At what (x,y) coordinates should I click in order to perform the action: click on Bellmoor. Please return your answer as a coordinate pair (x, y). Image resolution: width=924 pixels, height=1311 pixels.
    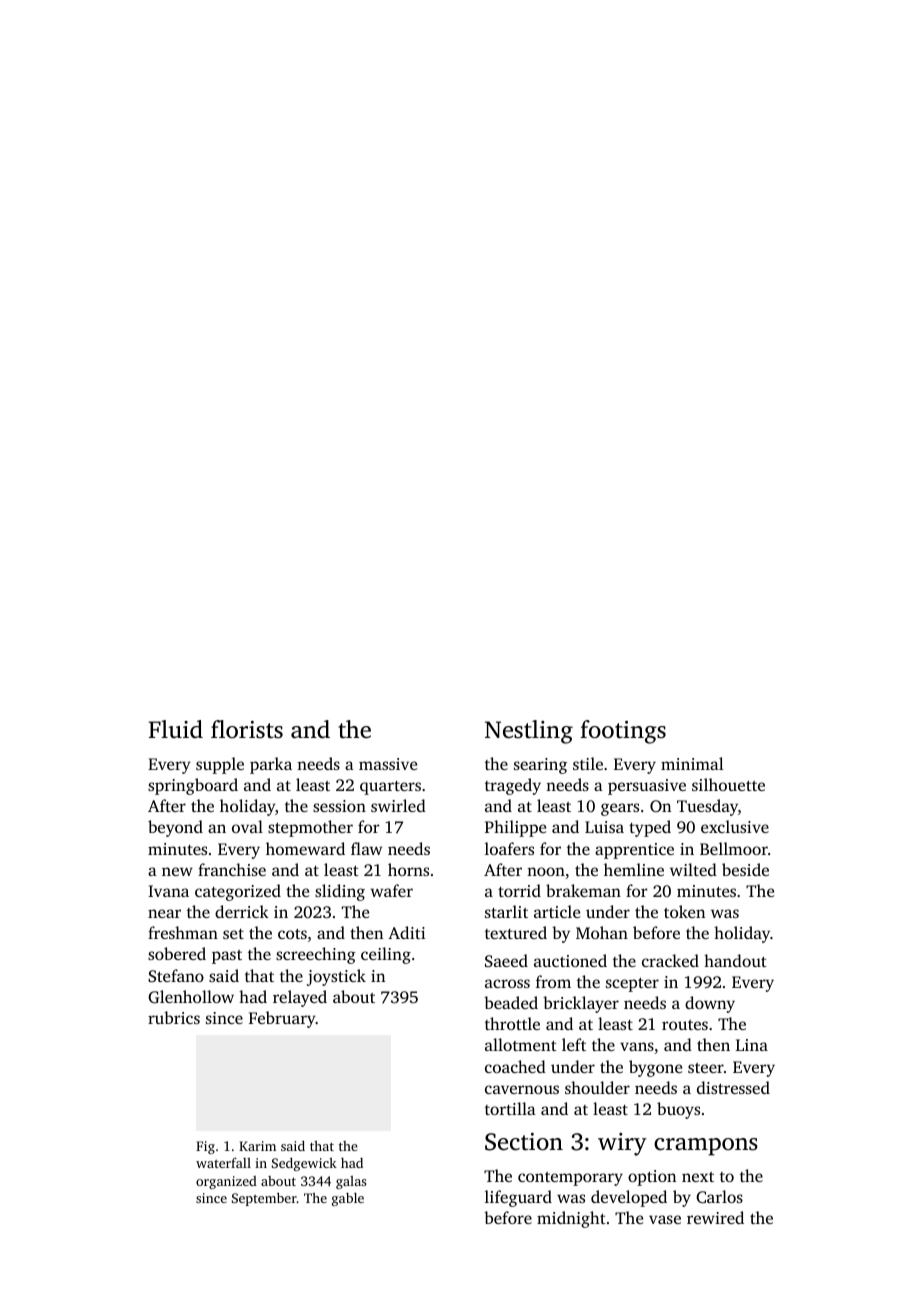
    Looking at the image, I should click on (734, 848).
